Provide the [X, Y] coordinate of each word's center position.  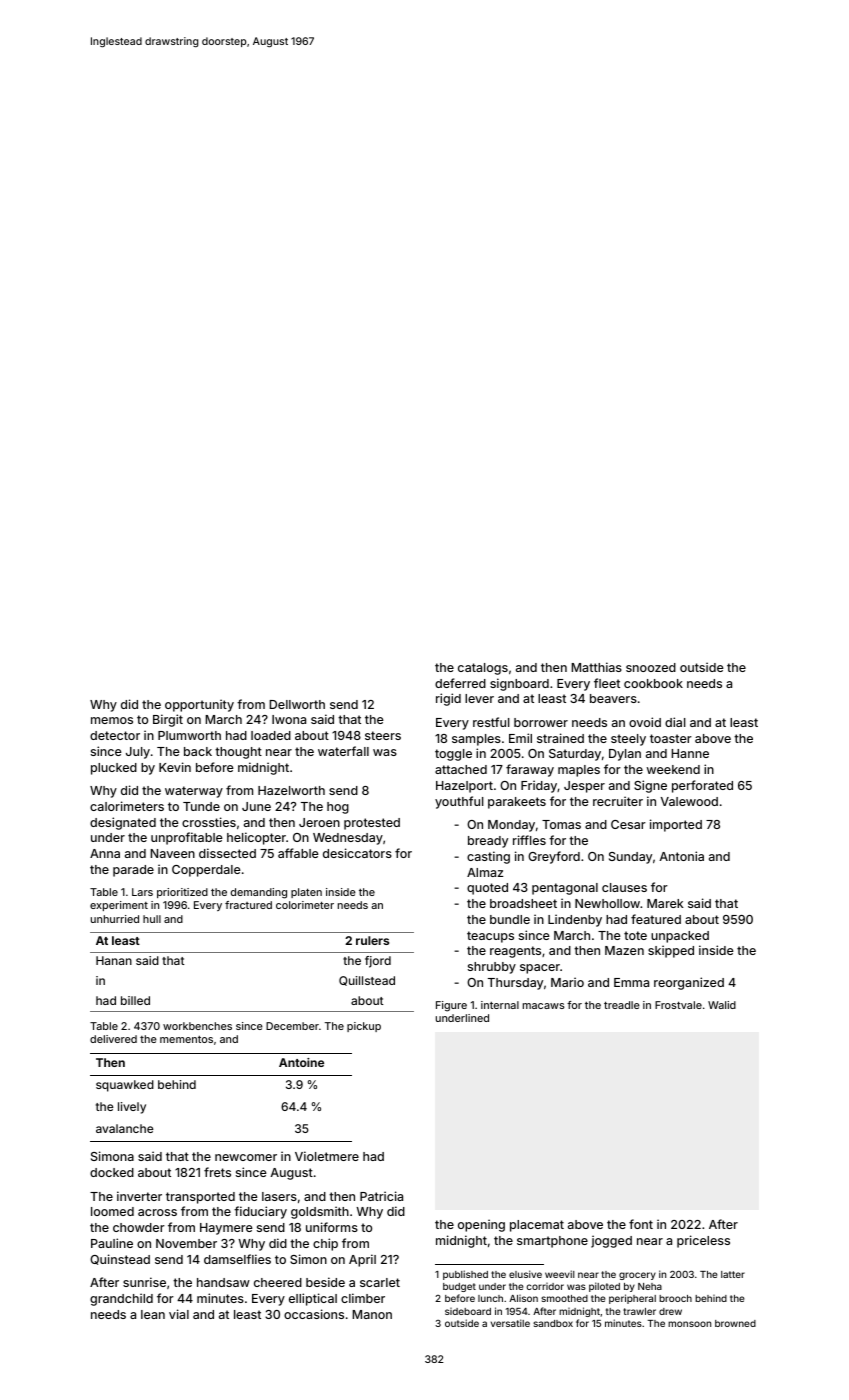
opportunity [199, 705]
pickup [364, 1027]
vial [179, 1314]
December [292, 1026]
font [641, 1224]
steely [628, 740]
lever [479, 698]
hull [152, 919]
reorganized [689, 983]
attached [461, 769]
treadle [622, 1005]
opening [481, 1225]
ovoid [645, 722]
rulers [372, 940]
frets [217, 1172]
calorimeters [127, 806]
